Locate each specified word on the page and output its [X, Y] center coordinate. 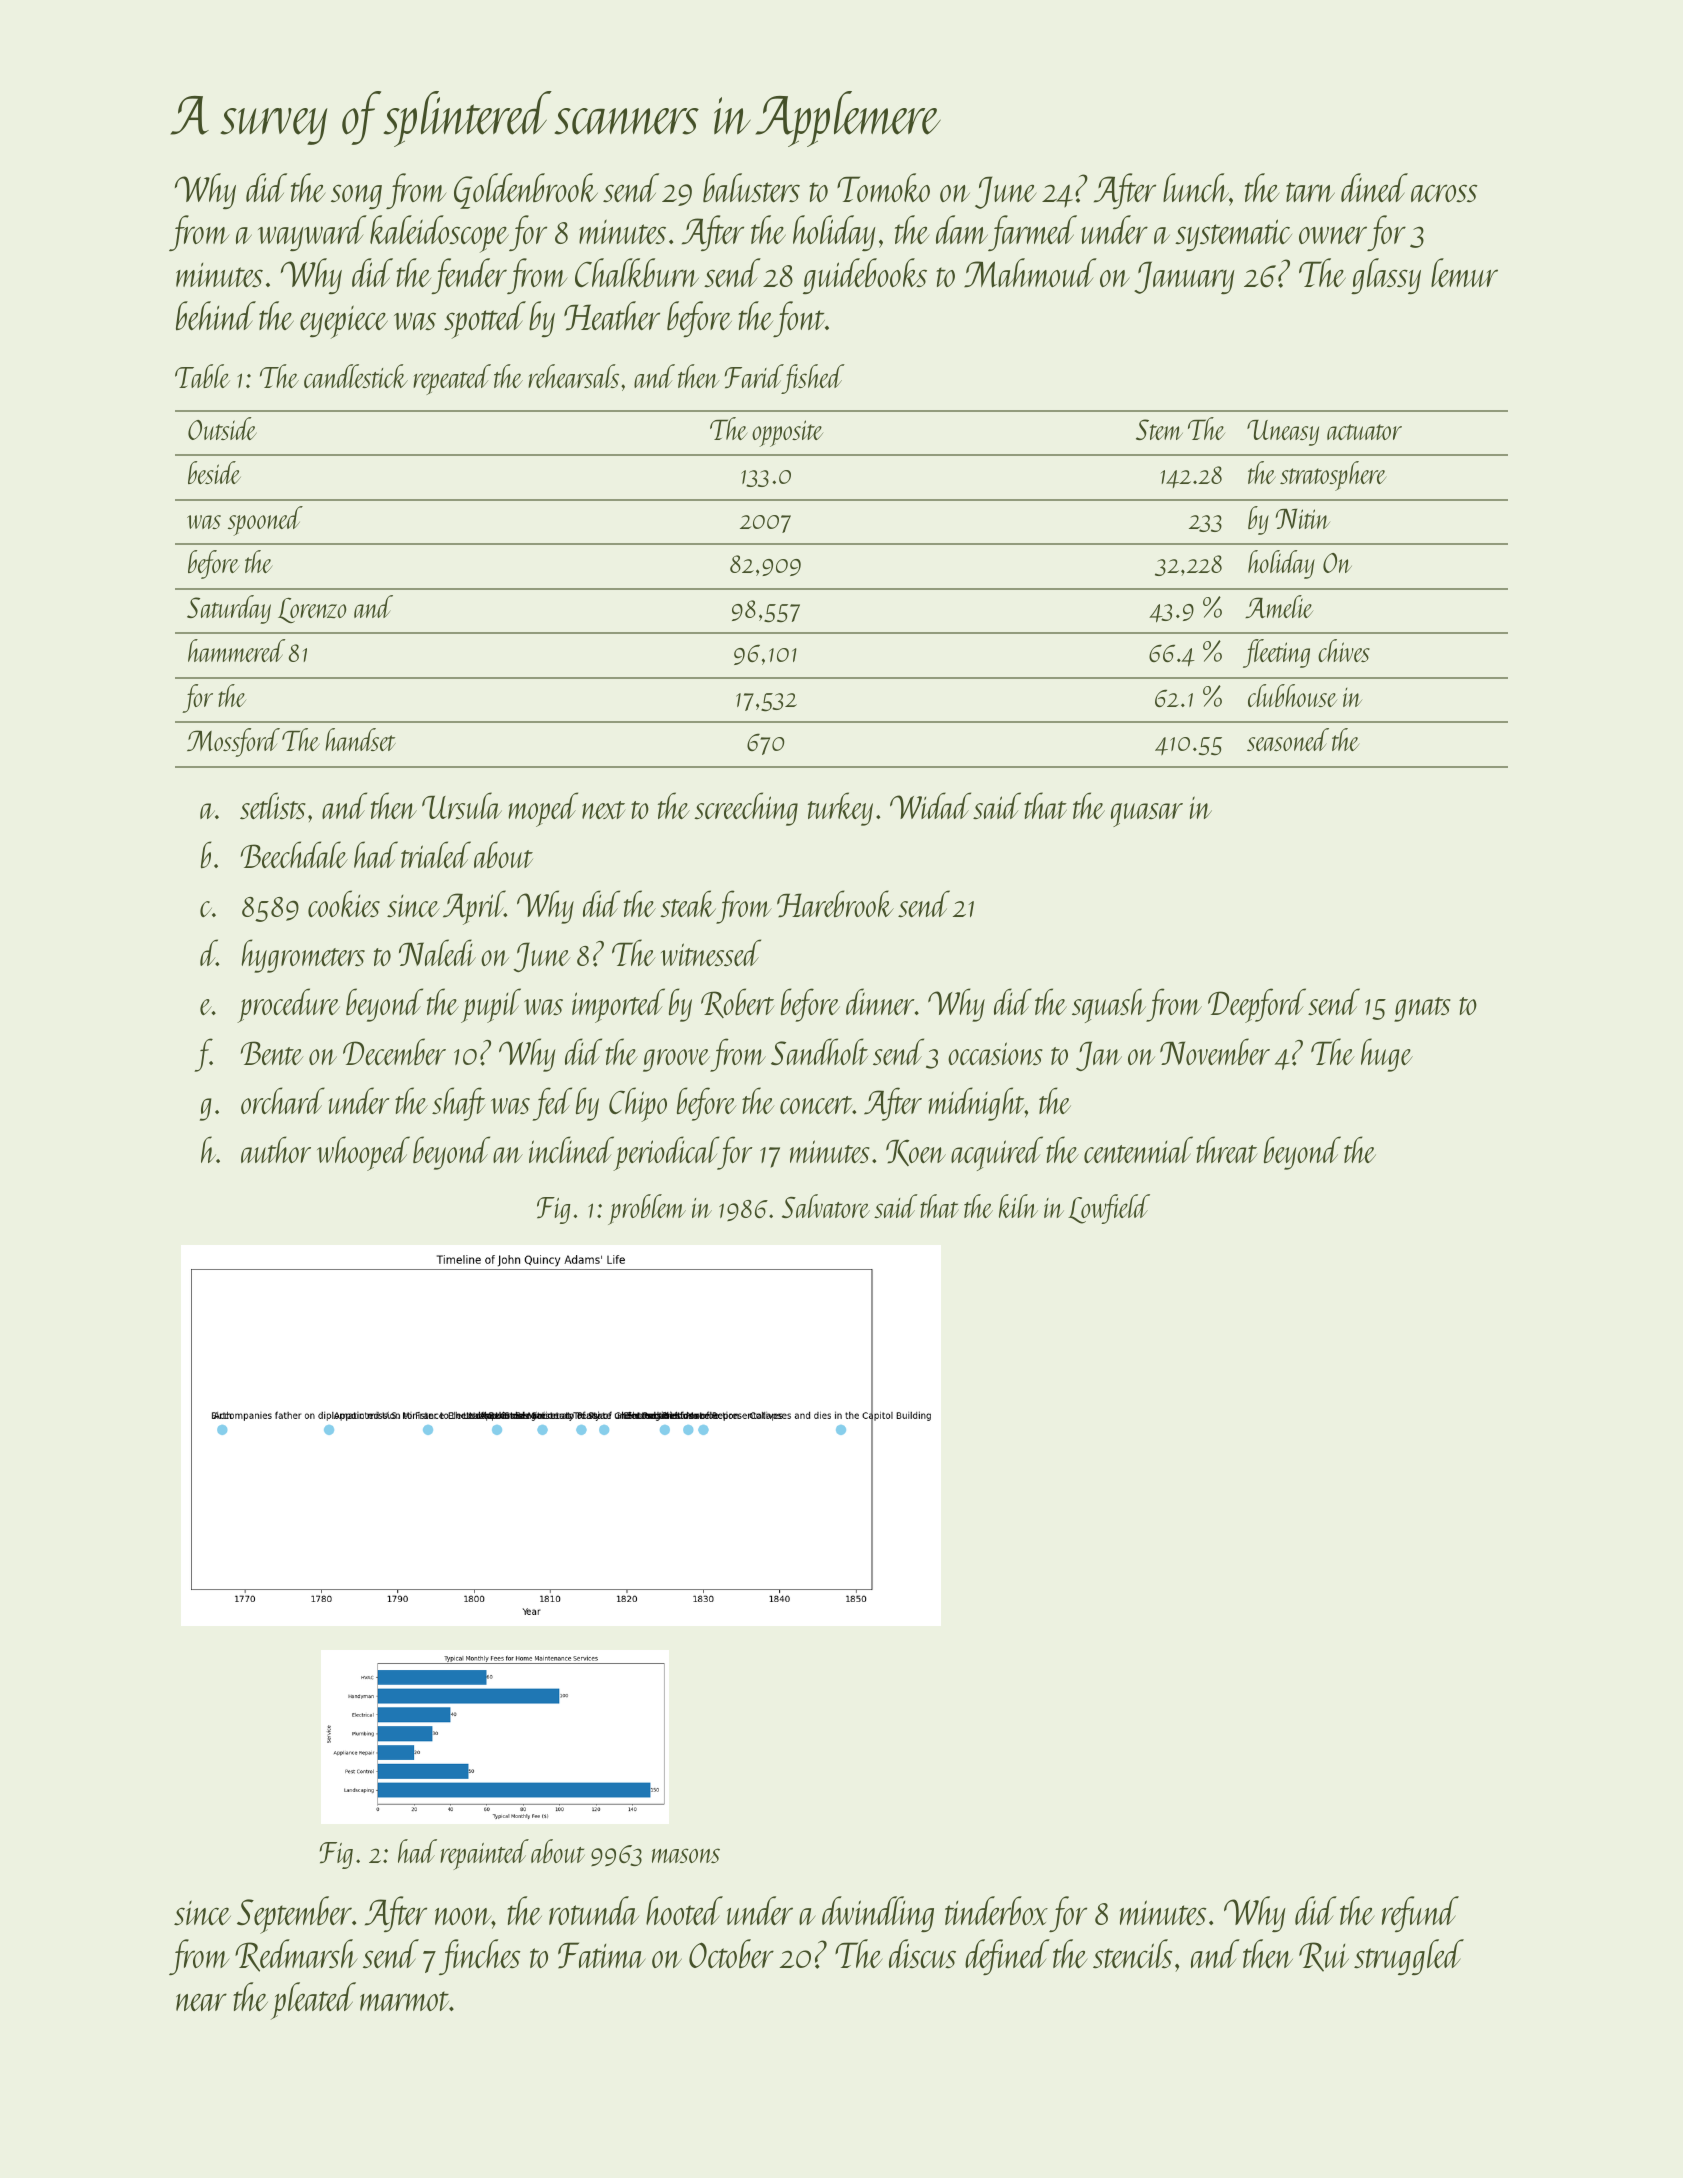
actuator [1364, 432]
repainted [484, 1854]
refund [1420, 1914]
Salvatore [826, 1206]
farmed [1032, 233]
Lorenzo [312, 610]
